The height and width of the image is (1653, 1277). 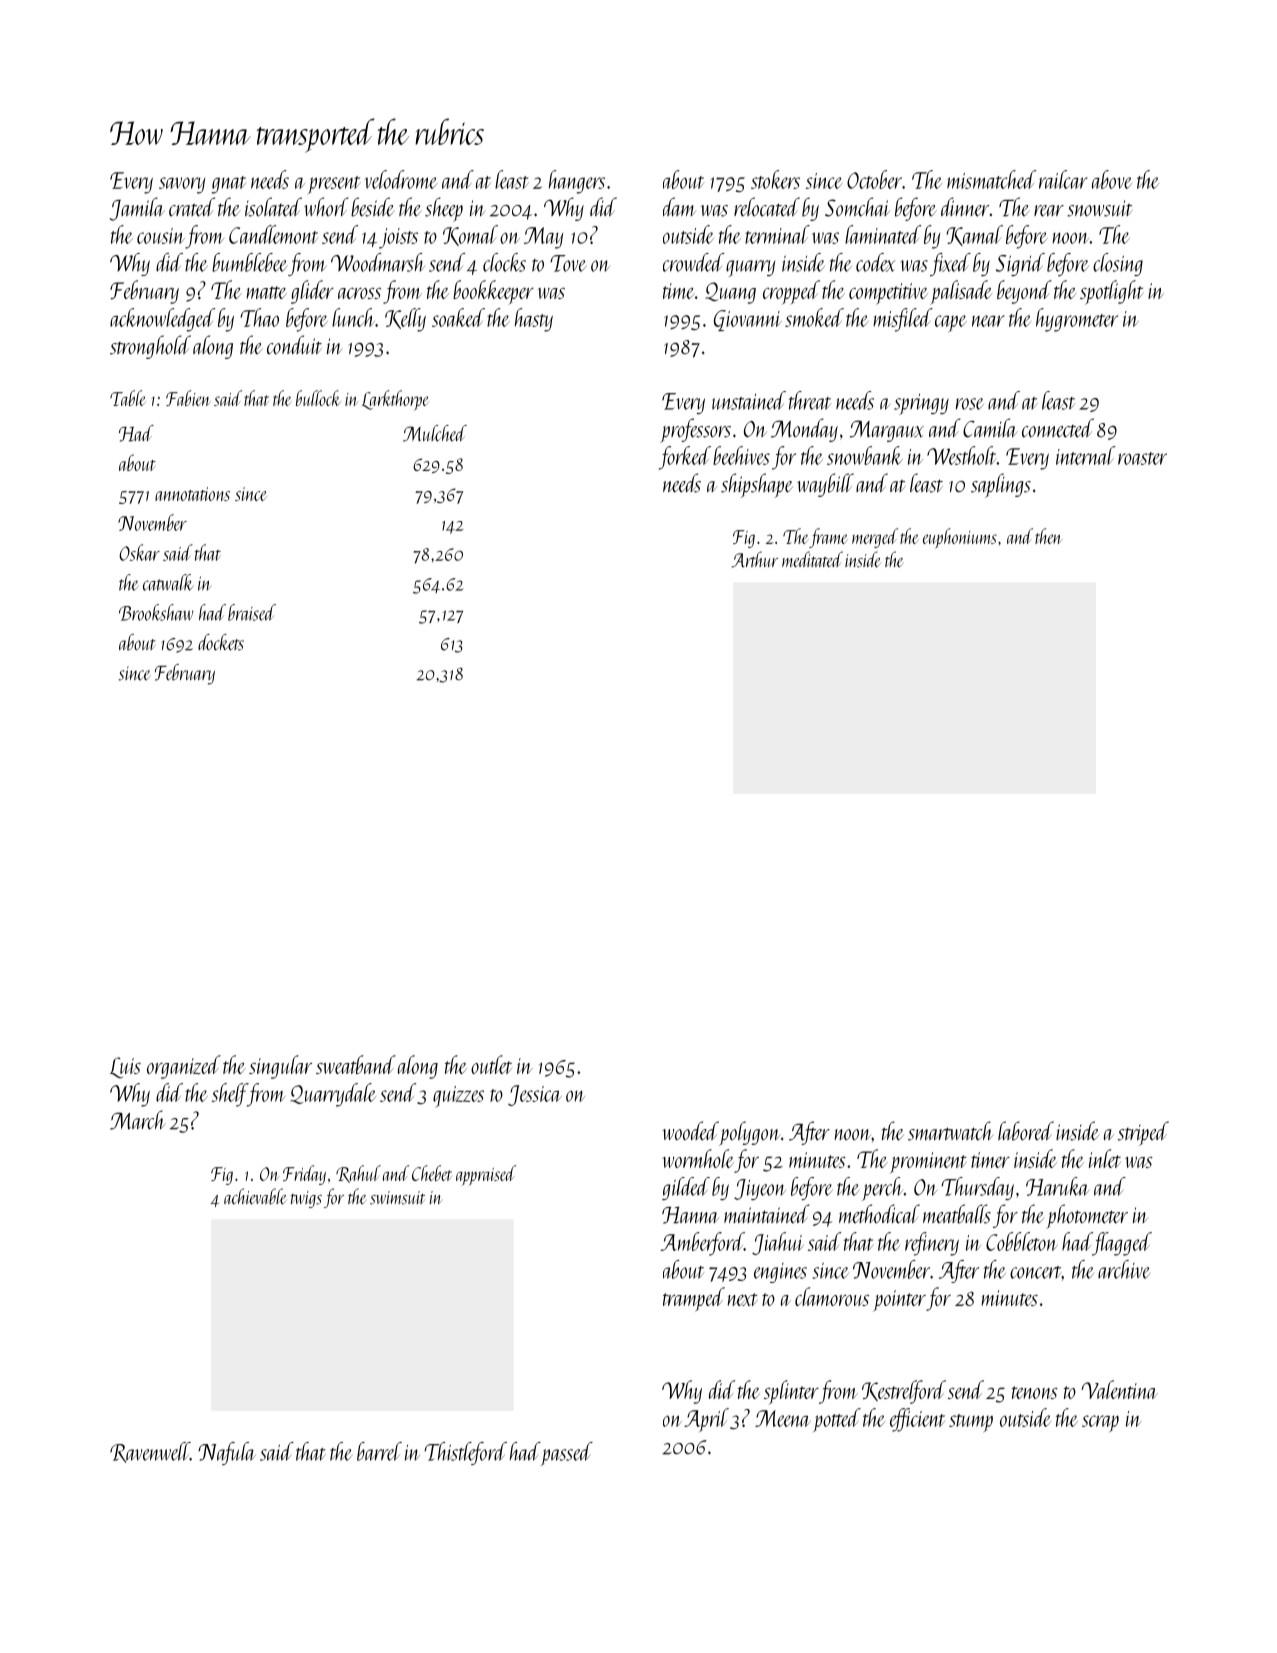 What do you see at coordinates (749, 400) in the image?
I see `unstained` at bounding box center [749, 400].
